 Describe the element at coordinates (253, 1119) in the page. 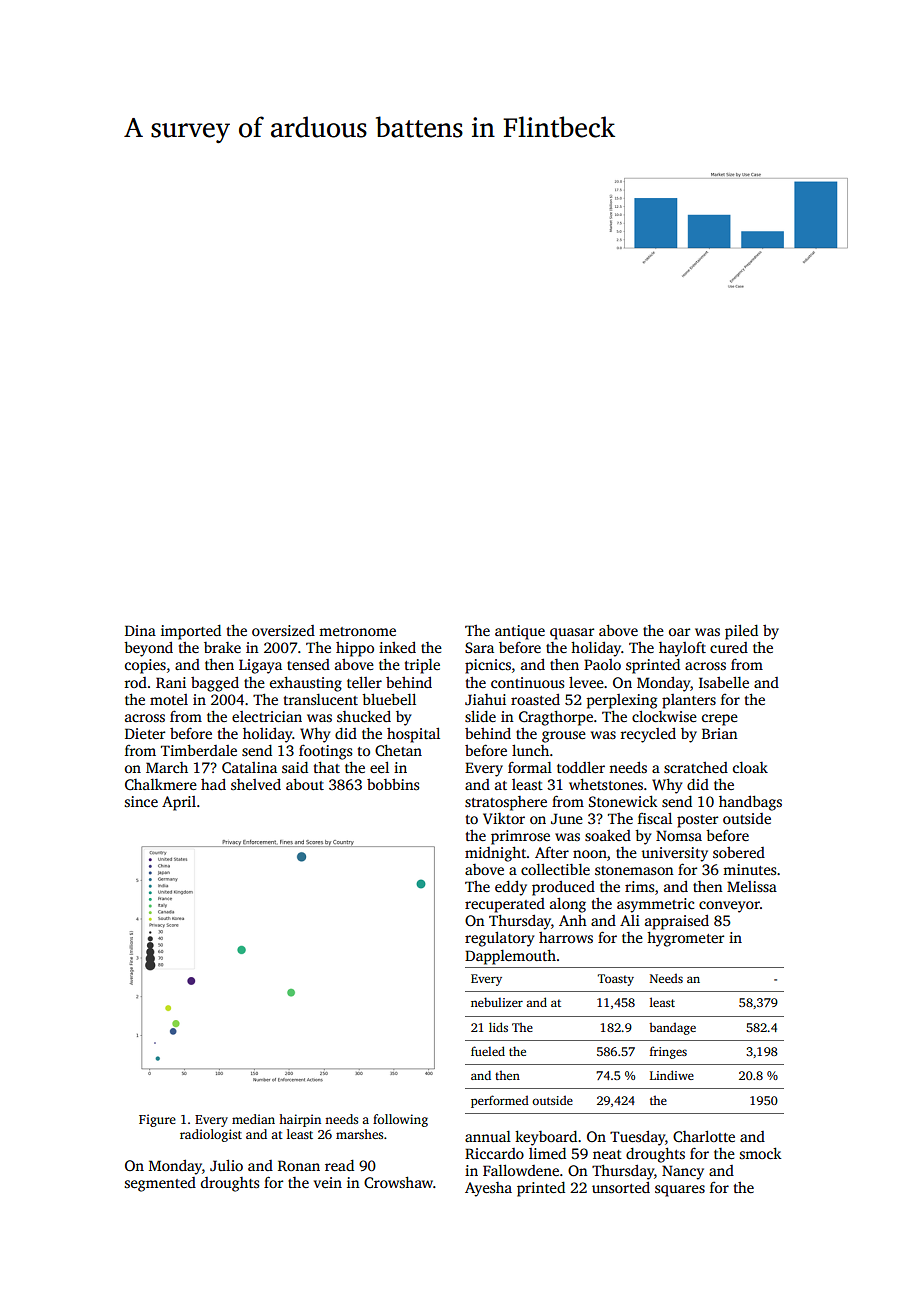

I see `median` at that location.
